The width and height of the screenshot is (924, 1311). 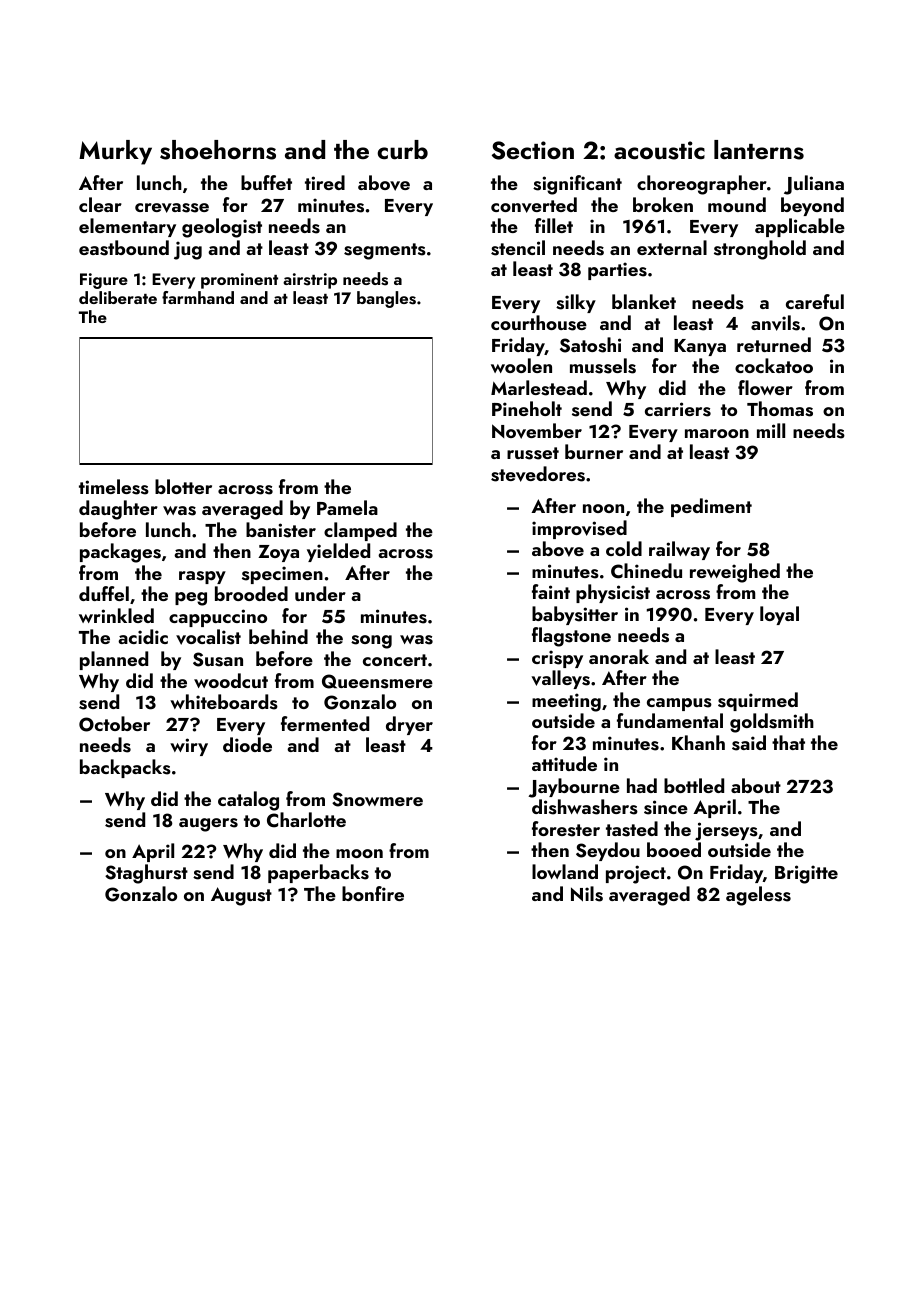 I want to click on loyal, so click(x=779, y=615).
